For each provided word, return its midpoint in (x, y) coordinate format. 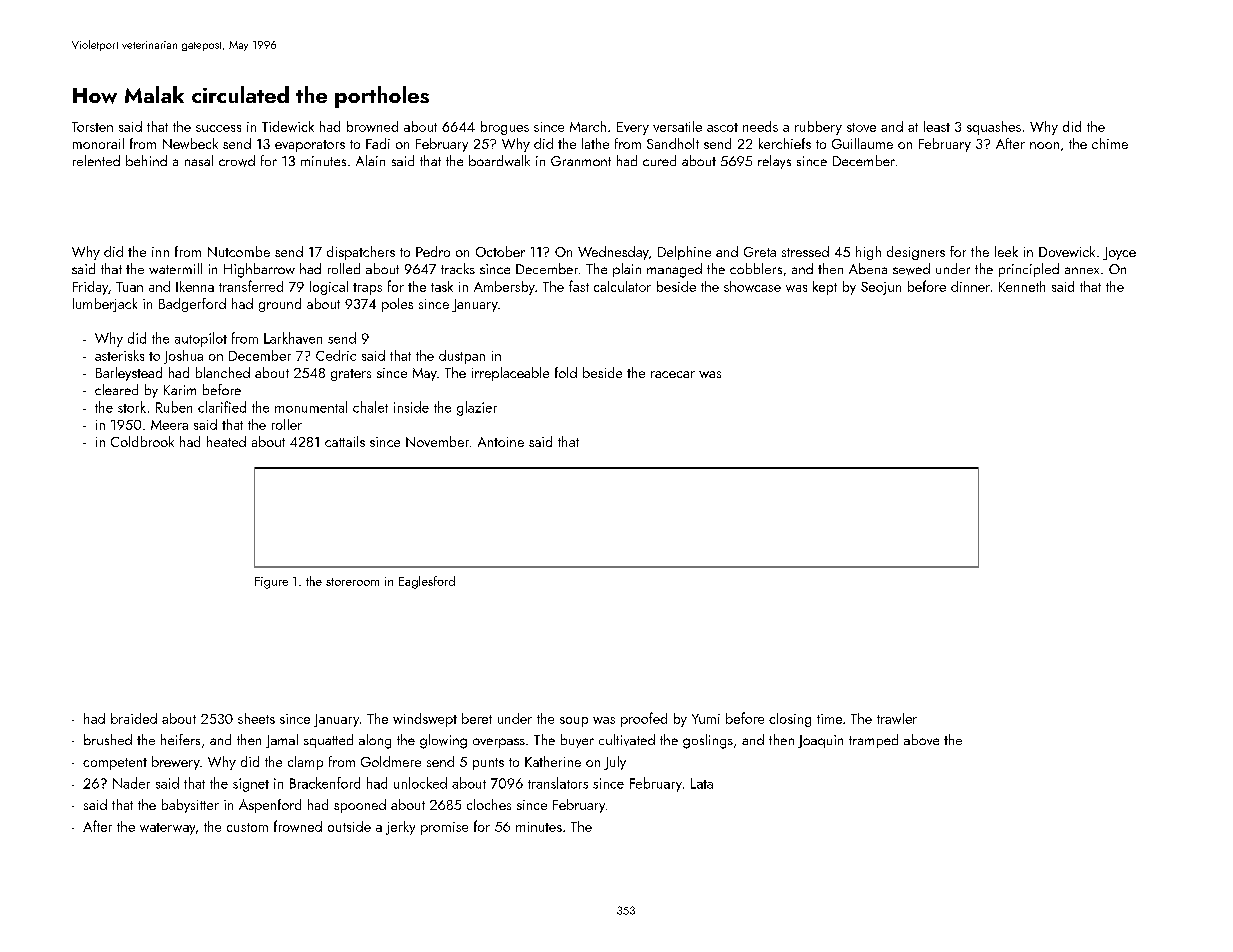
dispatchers (361, 253)
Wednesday (613, 253)
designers (916, 253)
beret (477, 718)
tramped (873, 741)
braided (134, 718)
